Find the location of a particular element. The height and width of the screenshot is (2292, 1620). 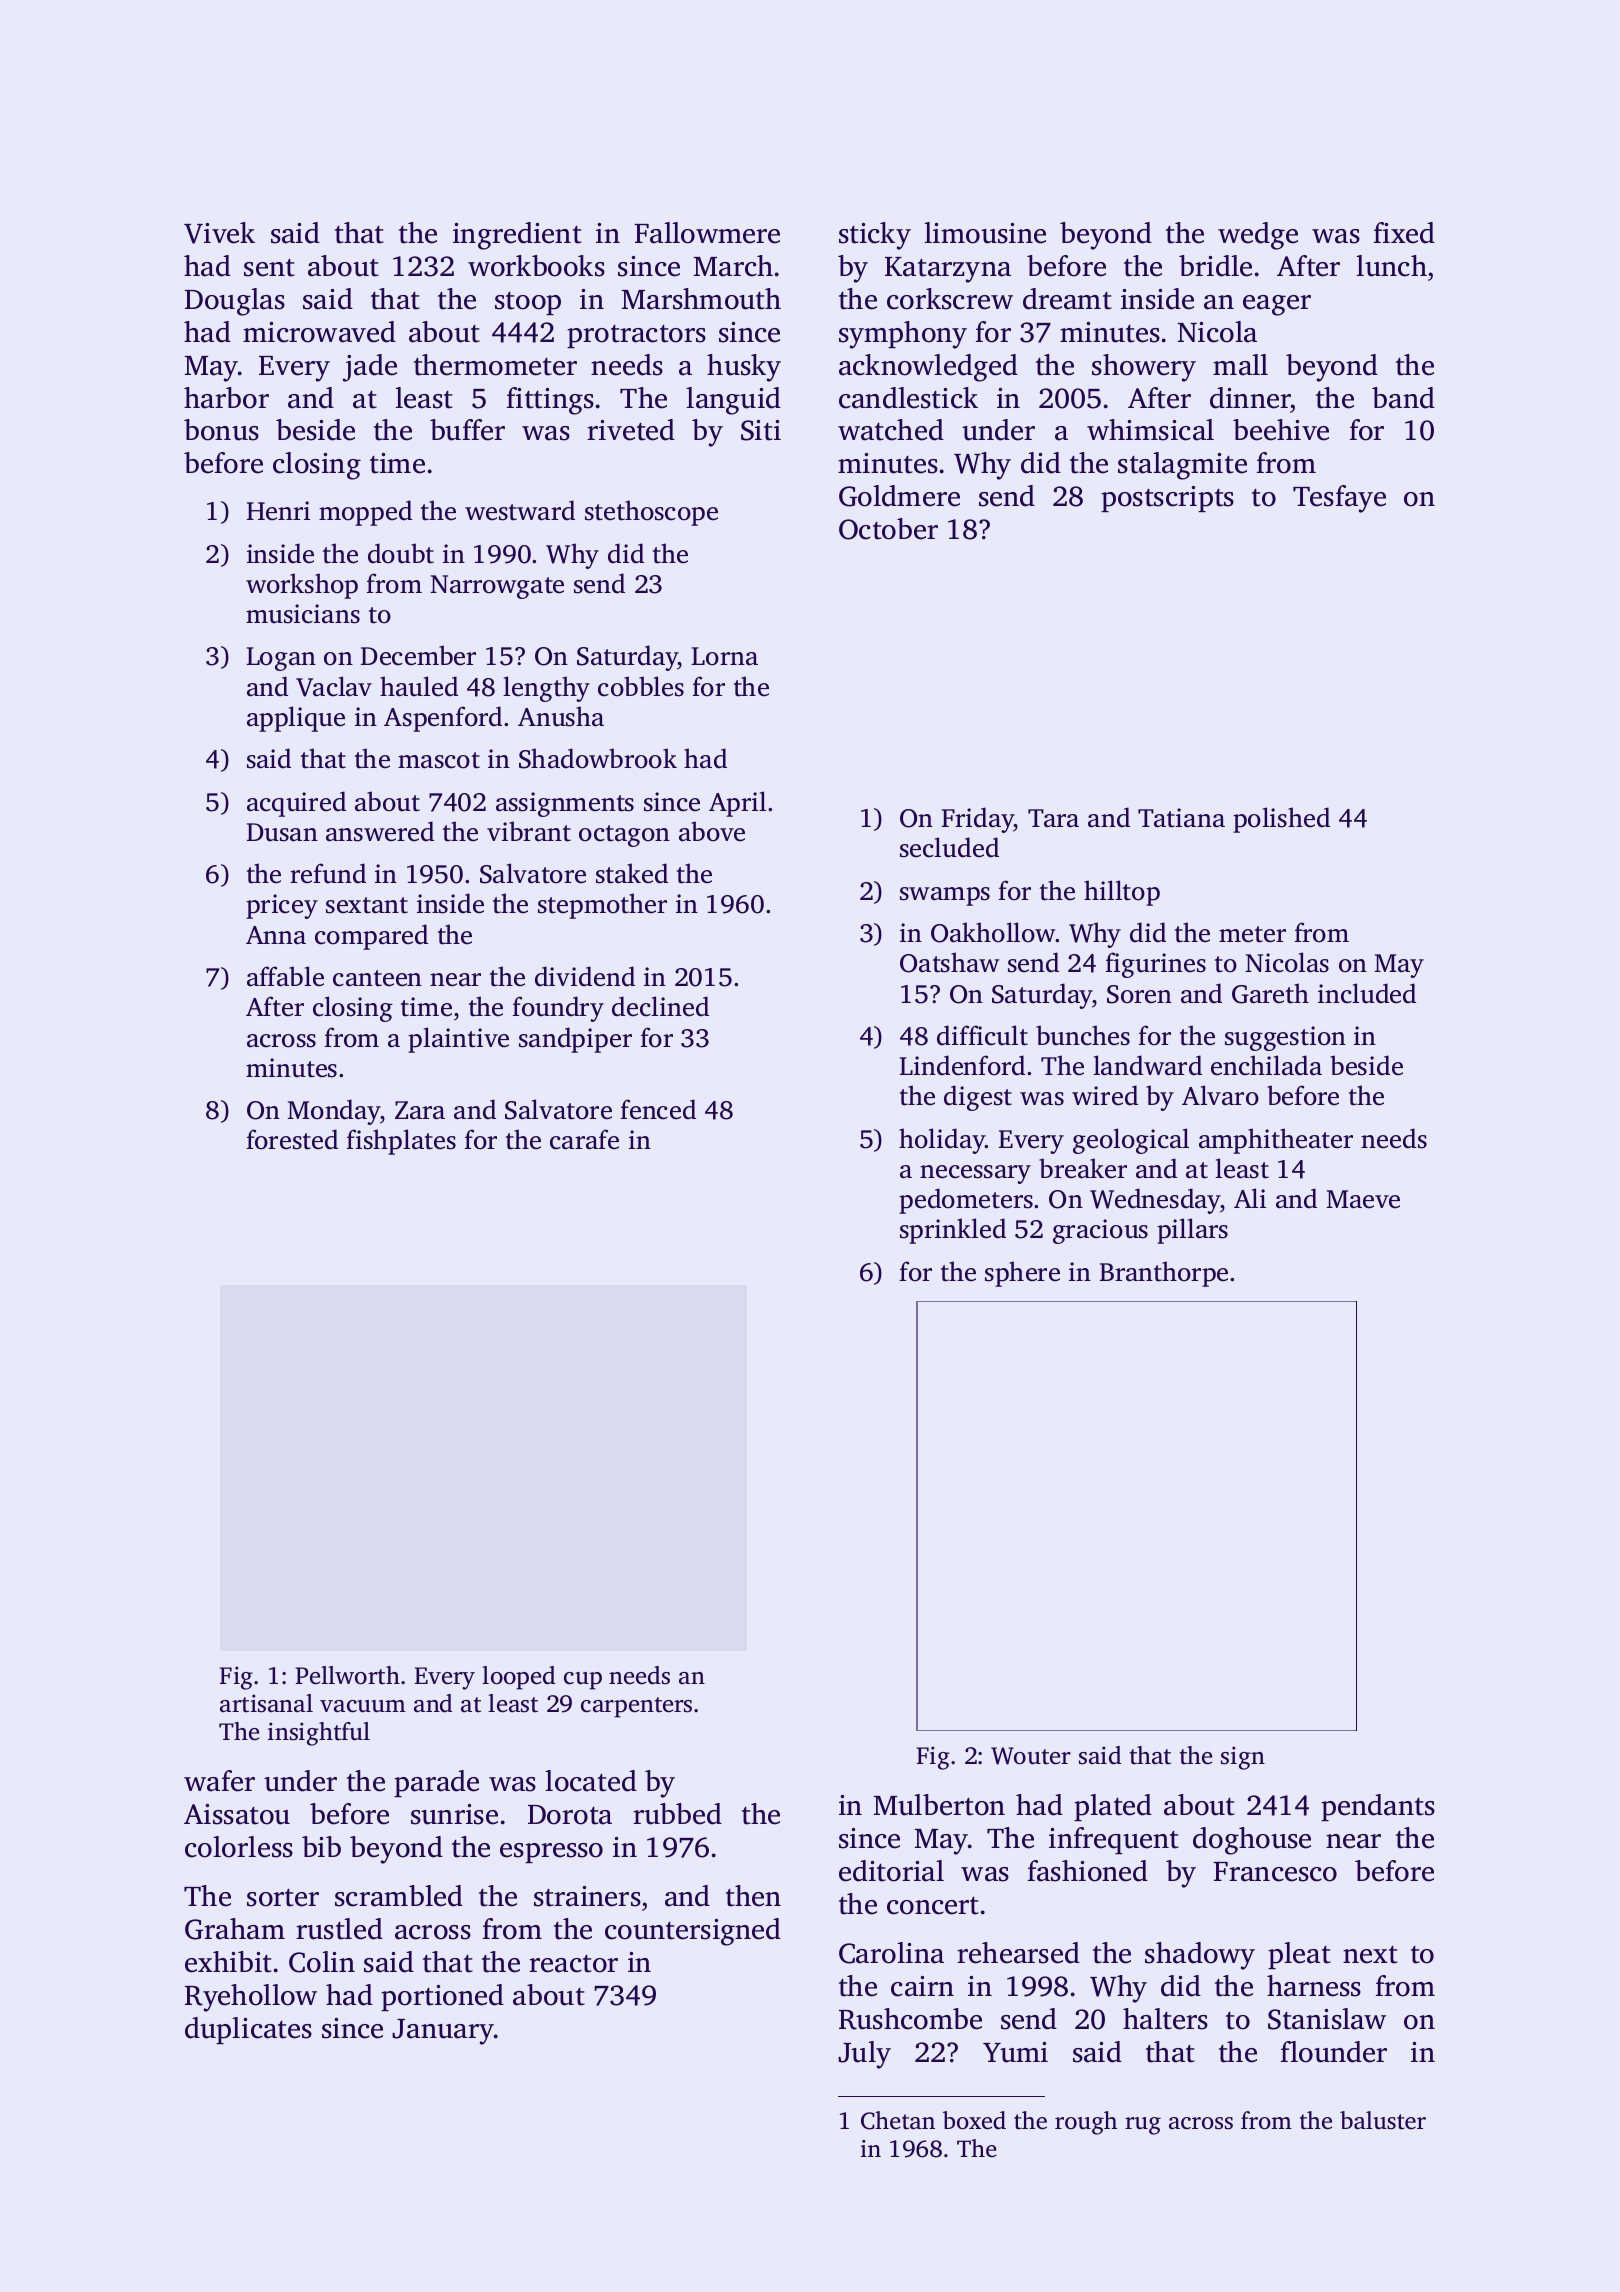

duplicates is located at coordinates (248, 2030).
